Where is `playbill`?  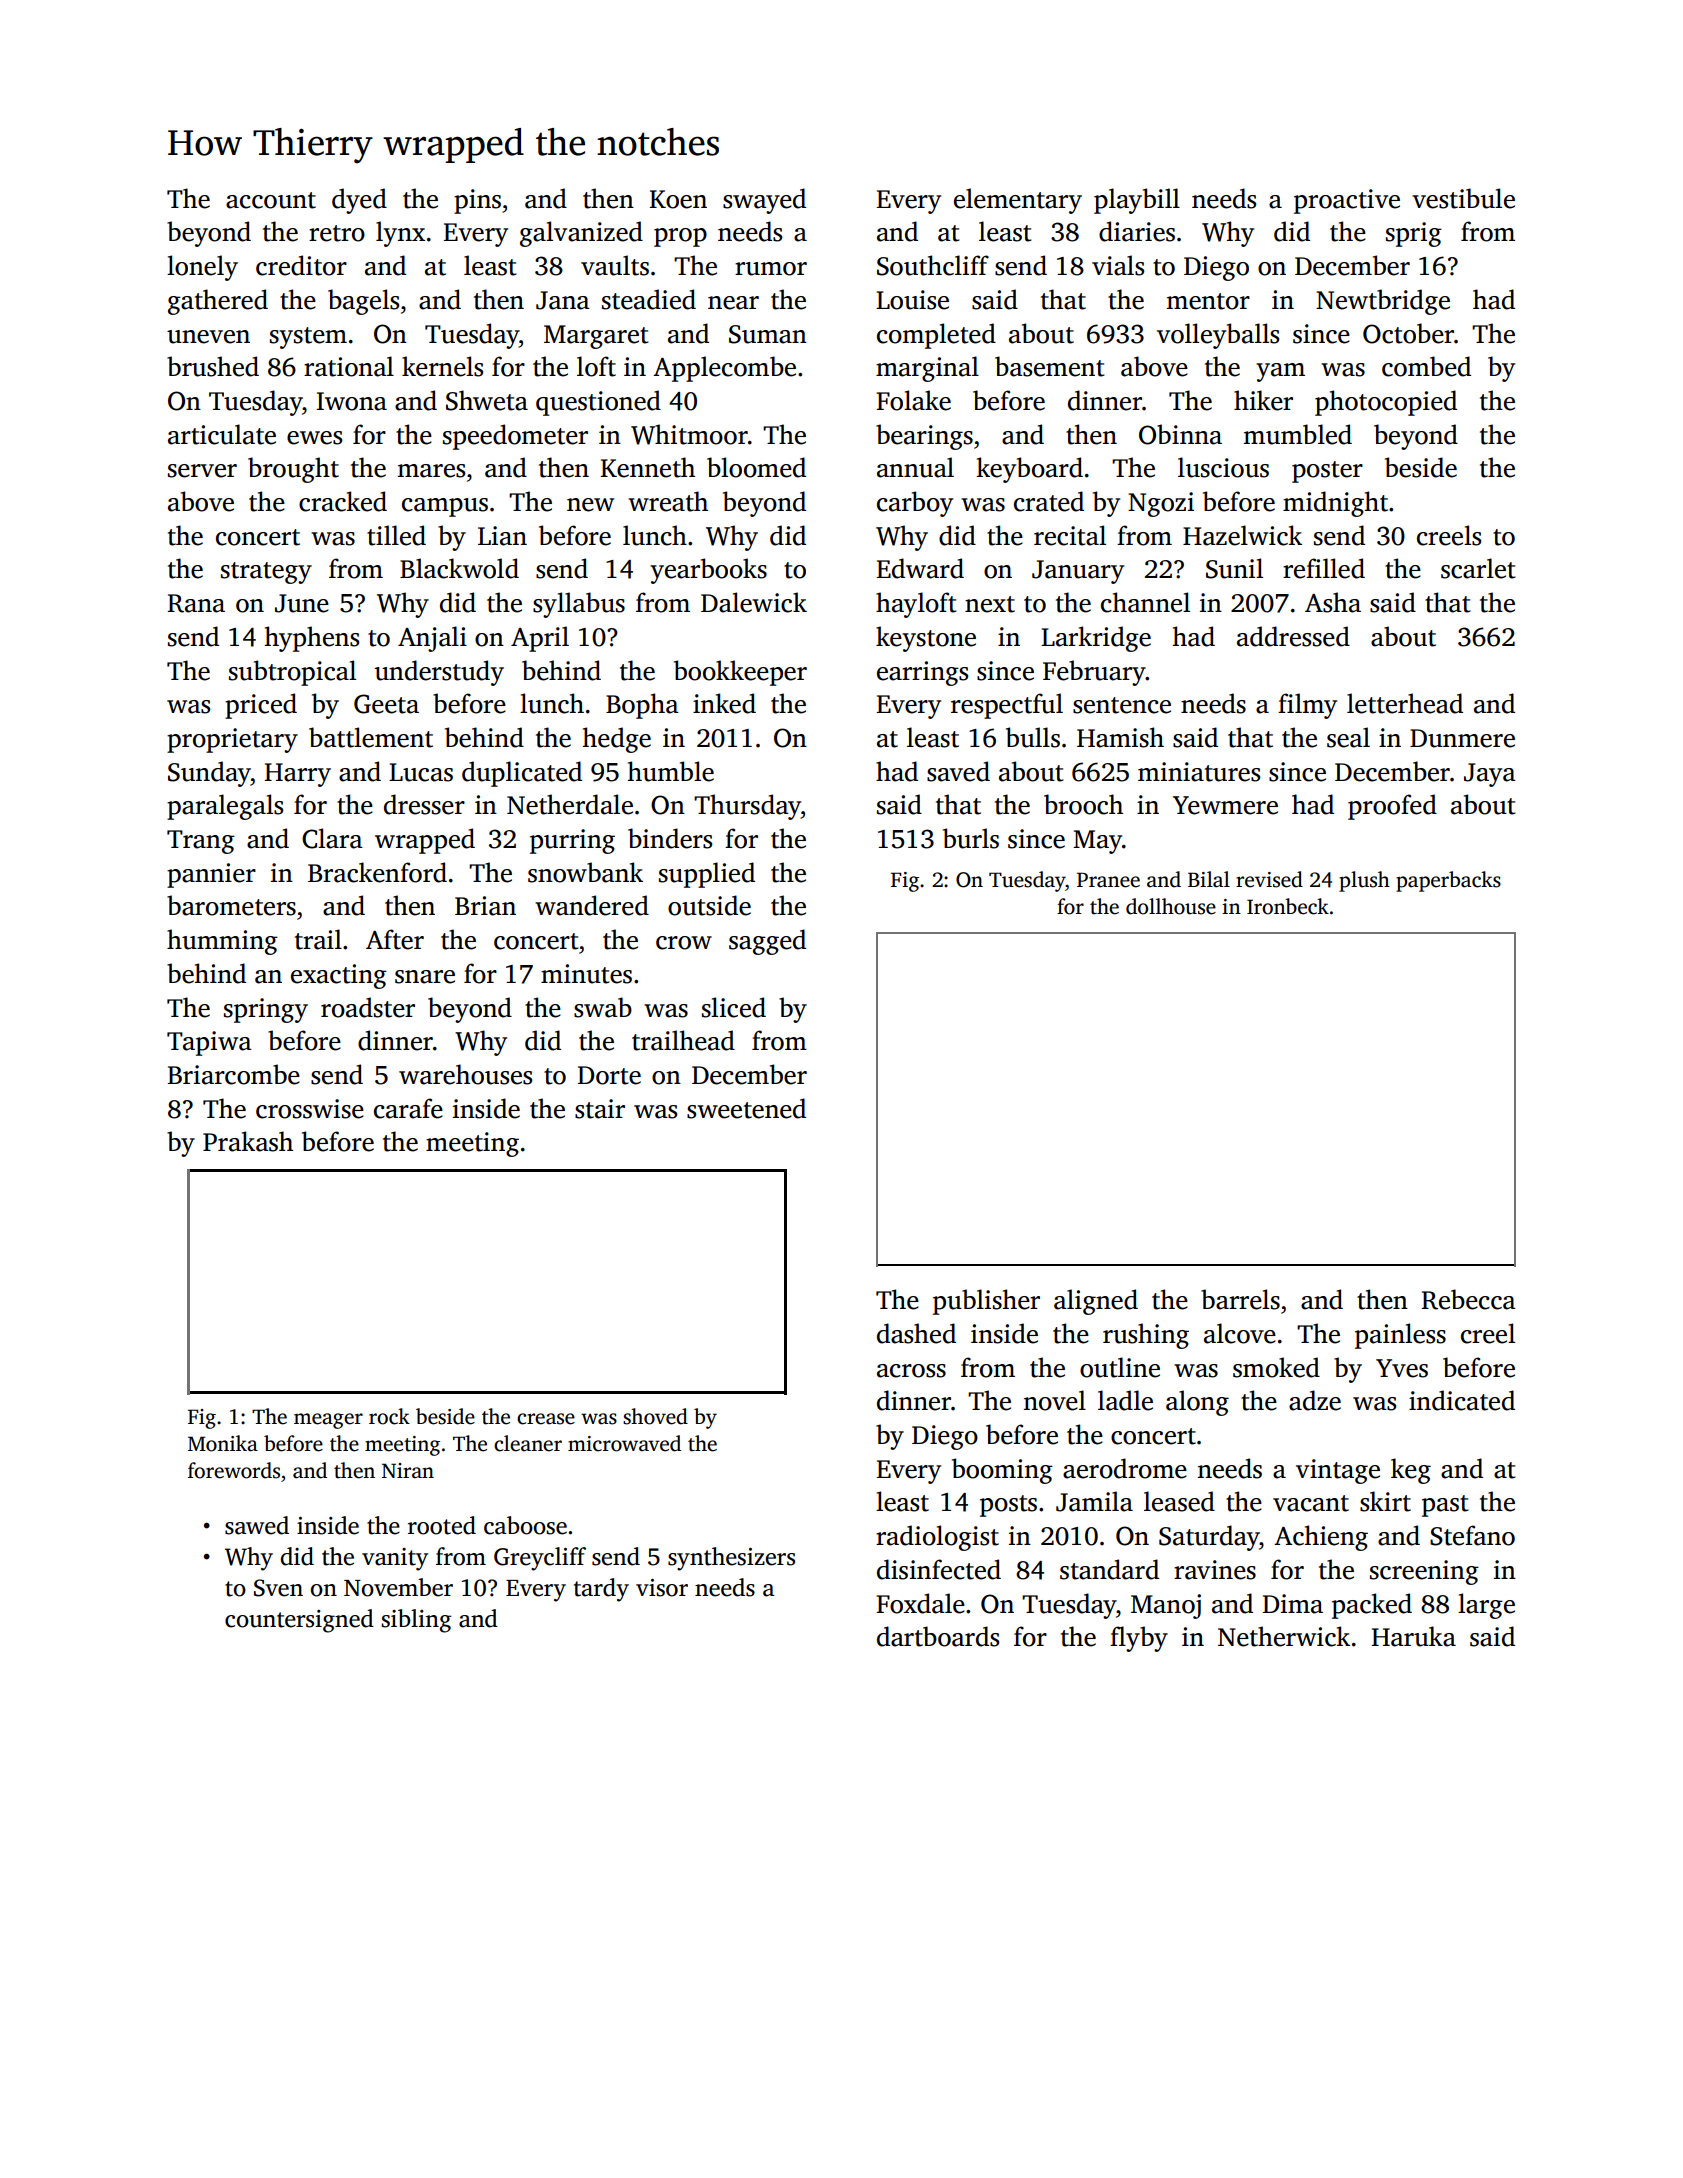 playbill is located at coordinates (1137, 201).
